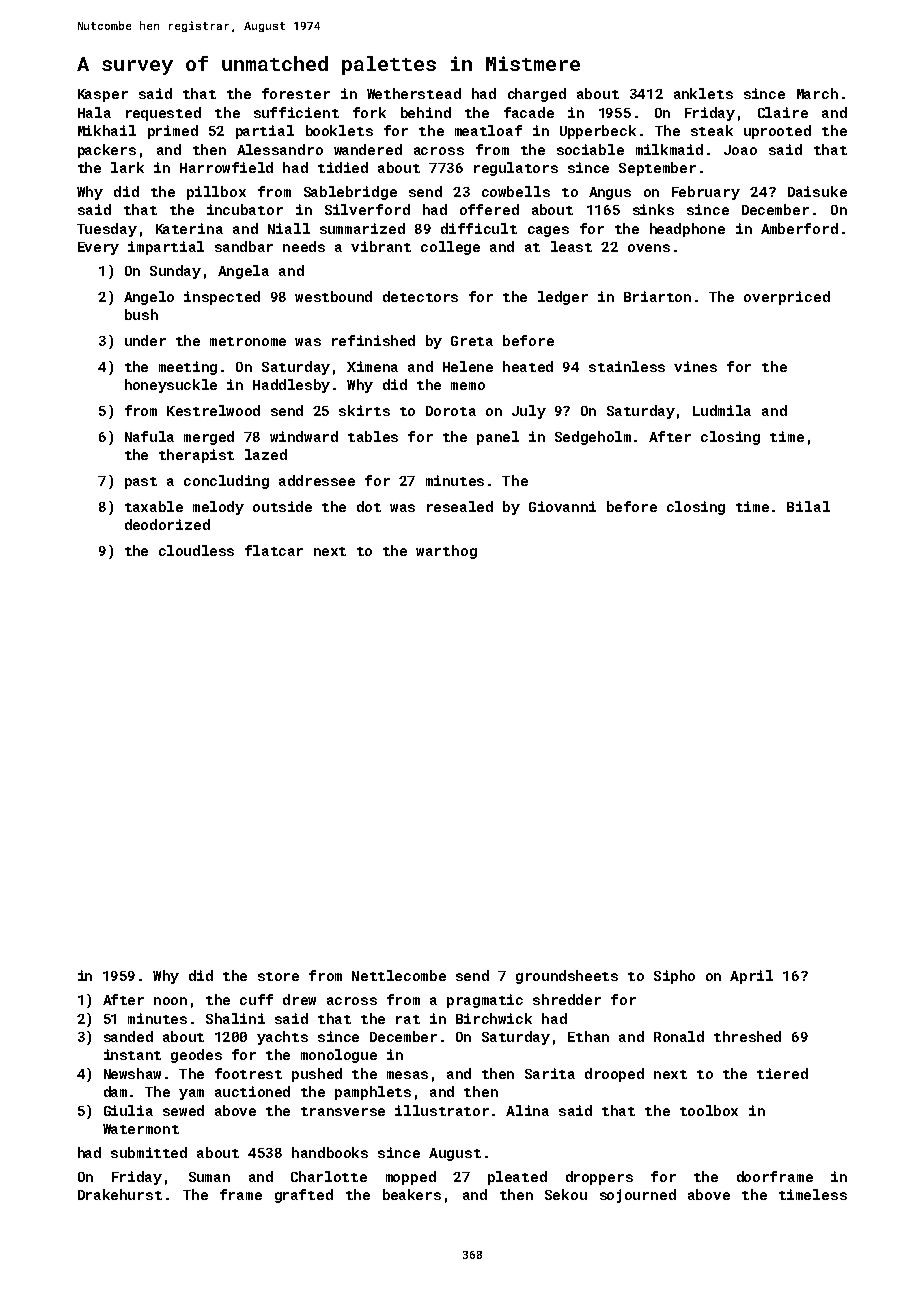 This screenshot has height=1308, width=924. I want to click on footrest, so click(248, 1073).
